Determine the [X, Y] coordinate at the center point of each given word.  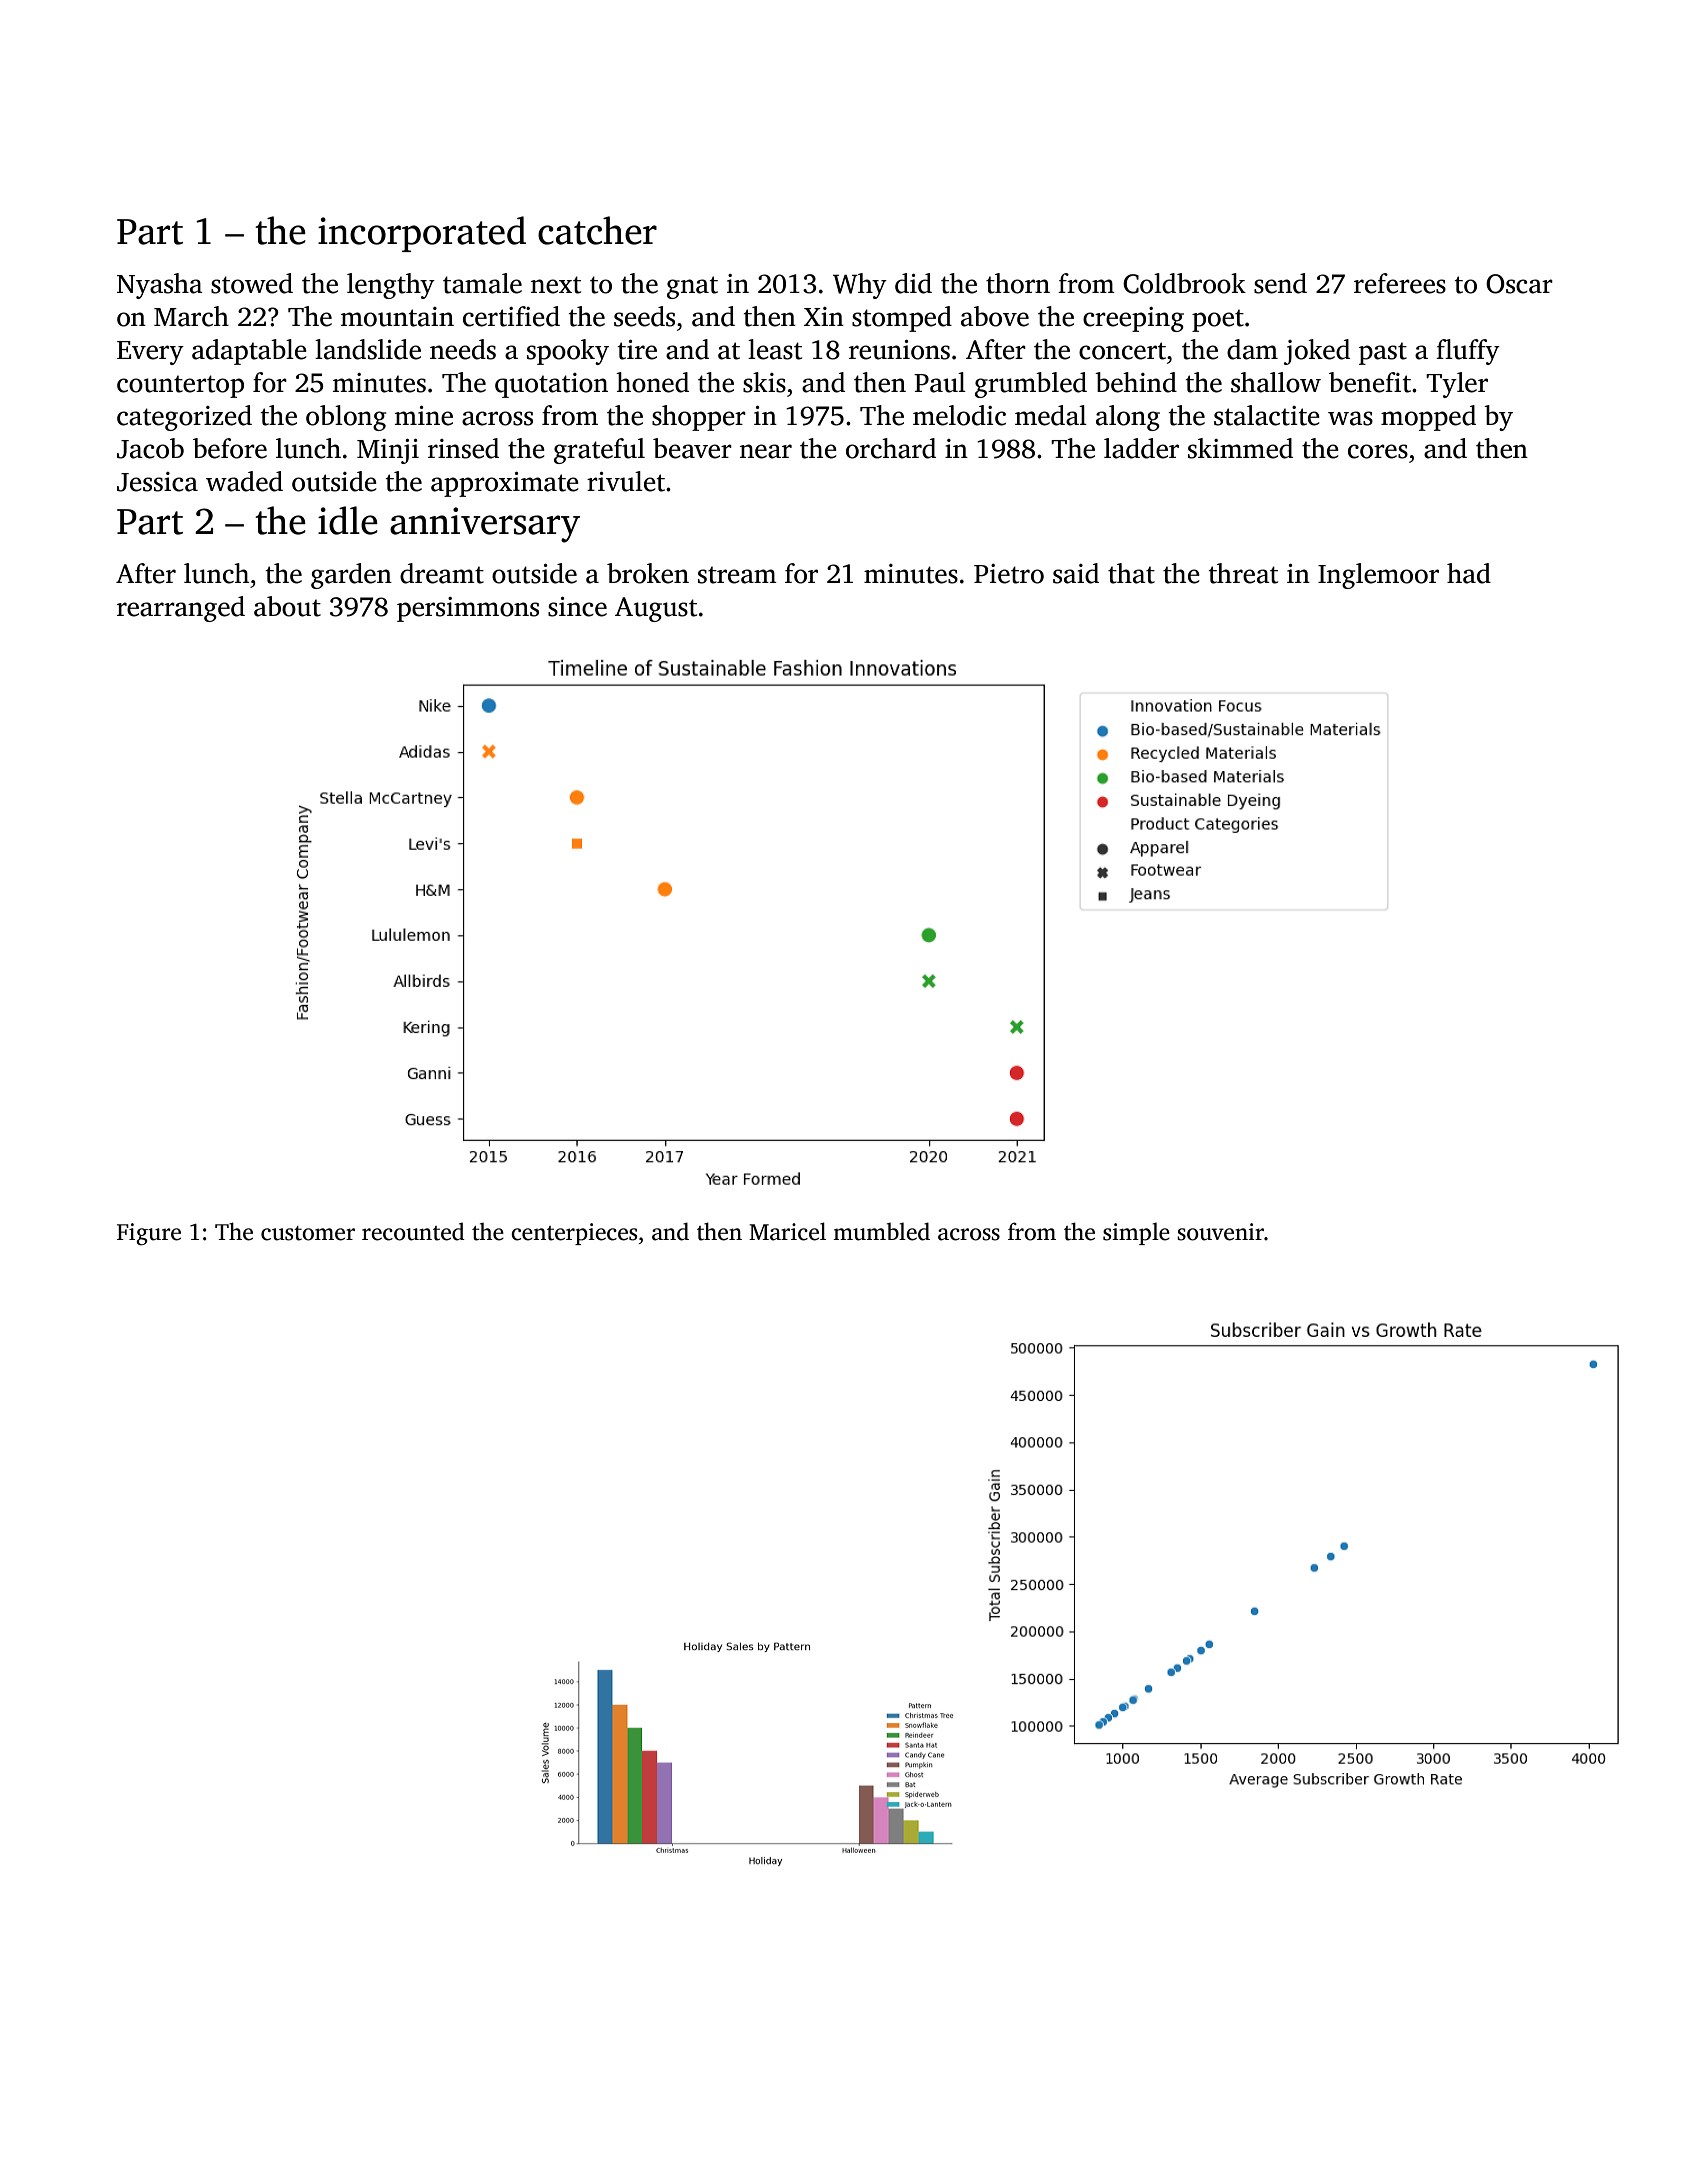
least [775, 349]
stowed [252, 283]
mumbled [881, 1231]
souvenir [1220, 1232]
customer [308, 1233]
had [1469, 573]
